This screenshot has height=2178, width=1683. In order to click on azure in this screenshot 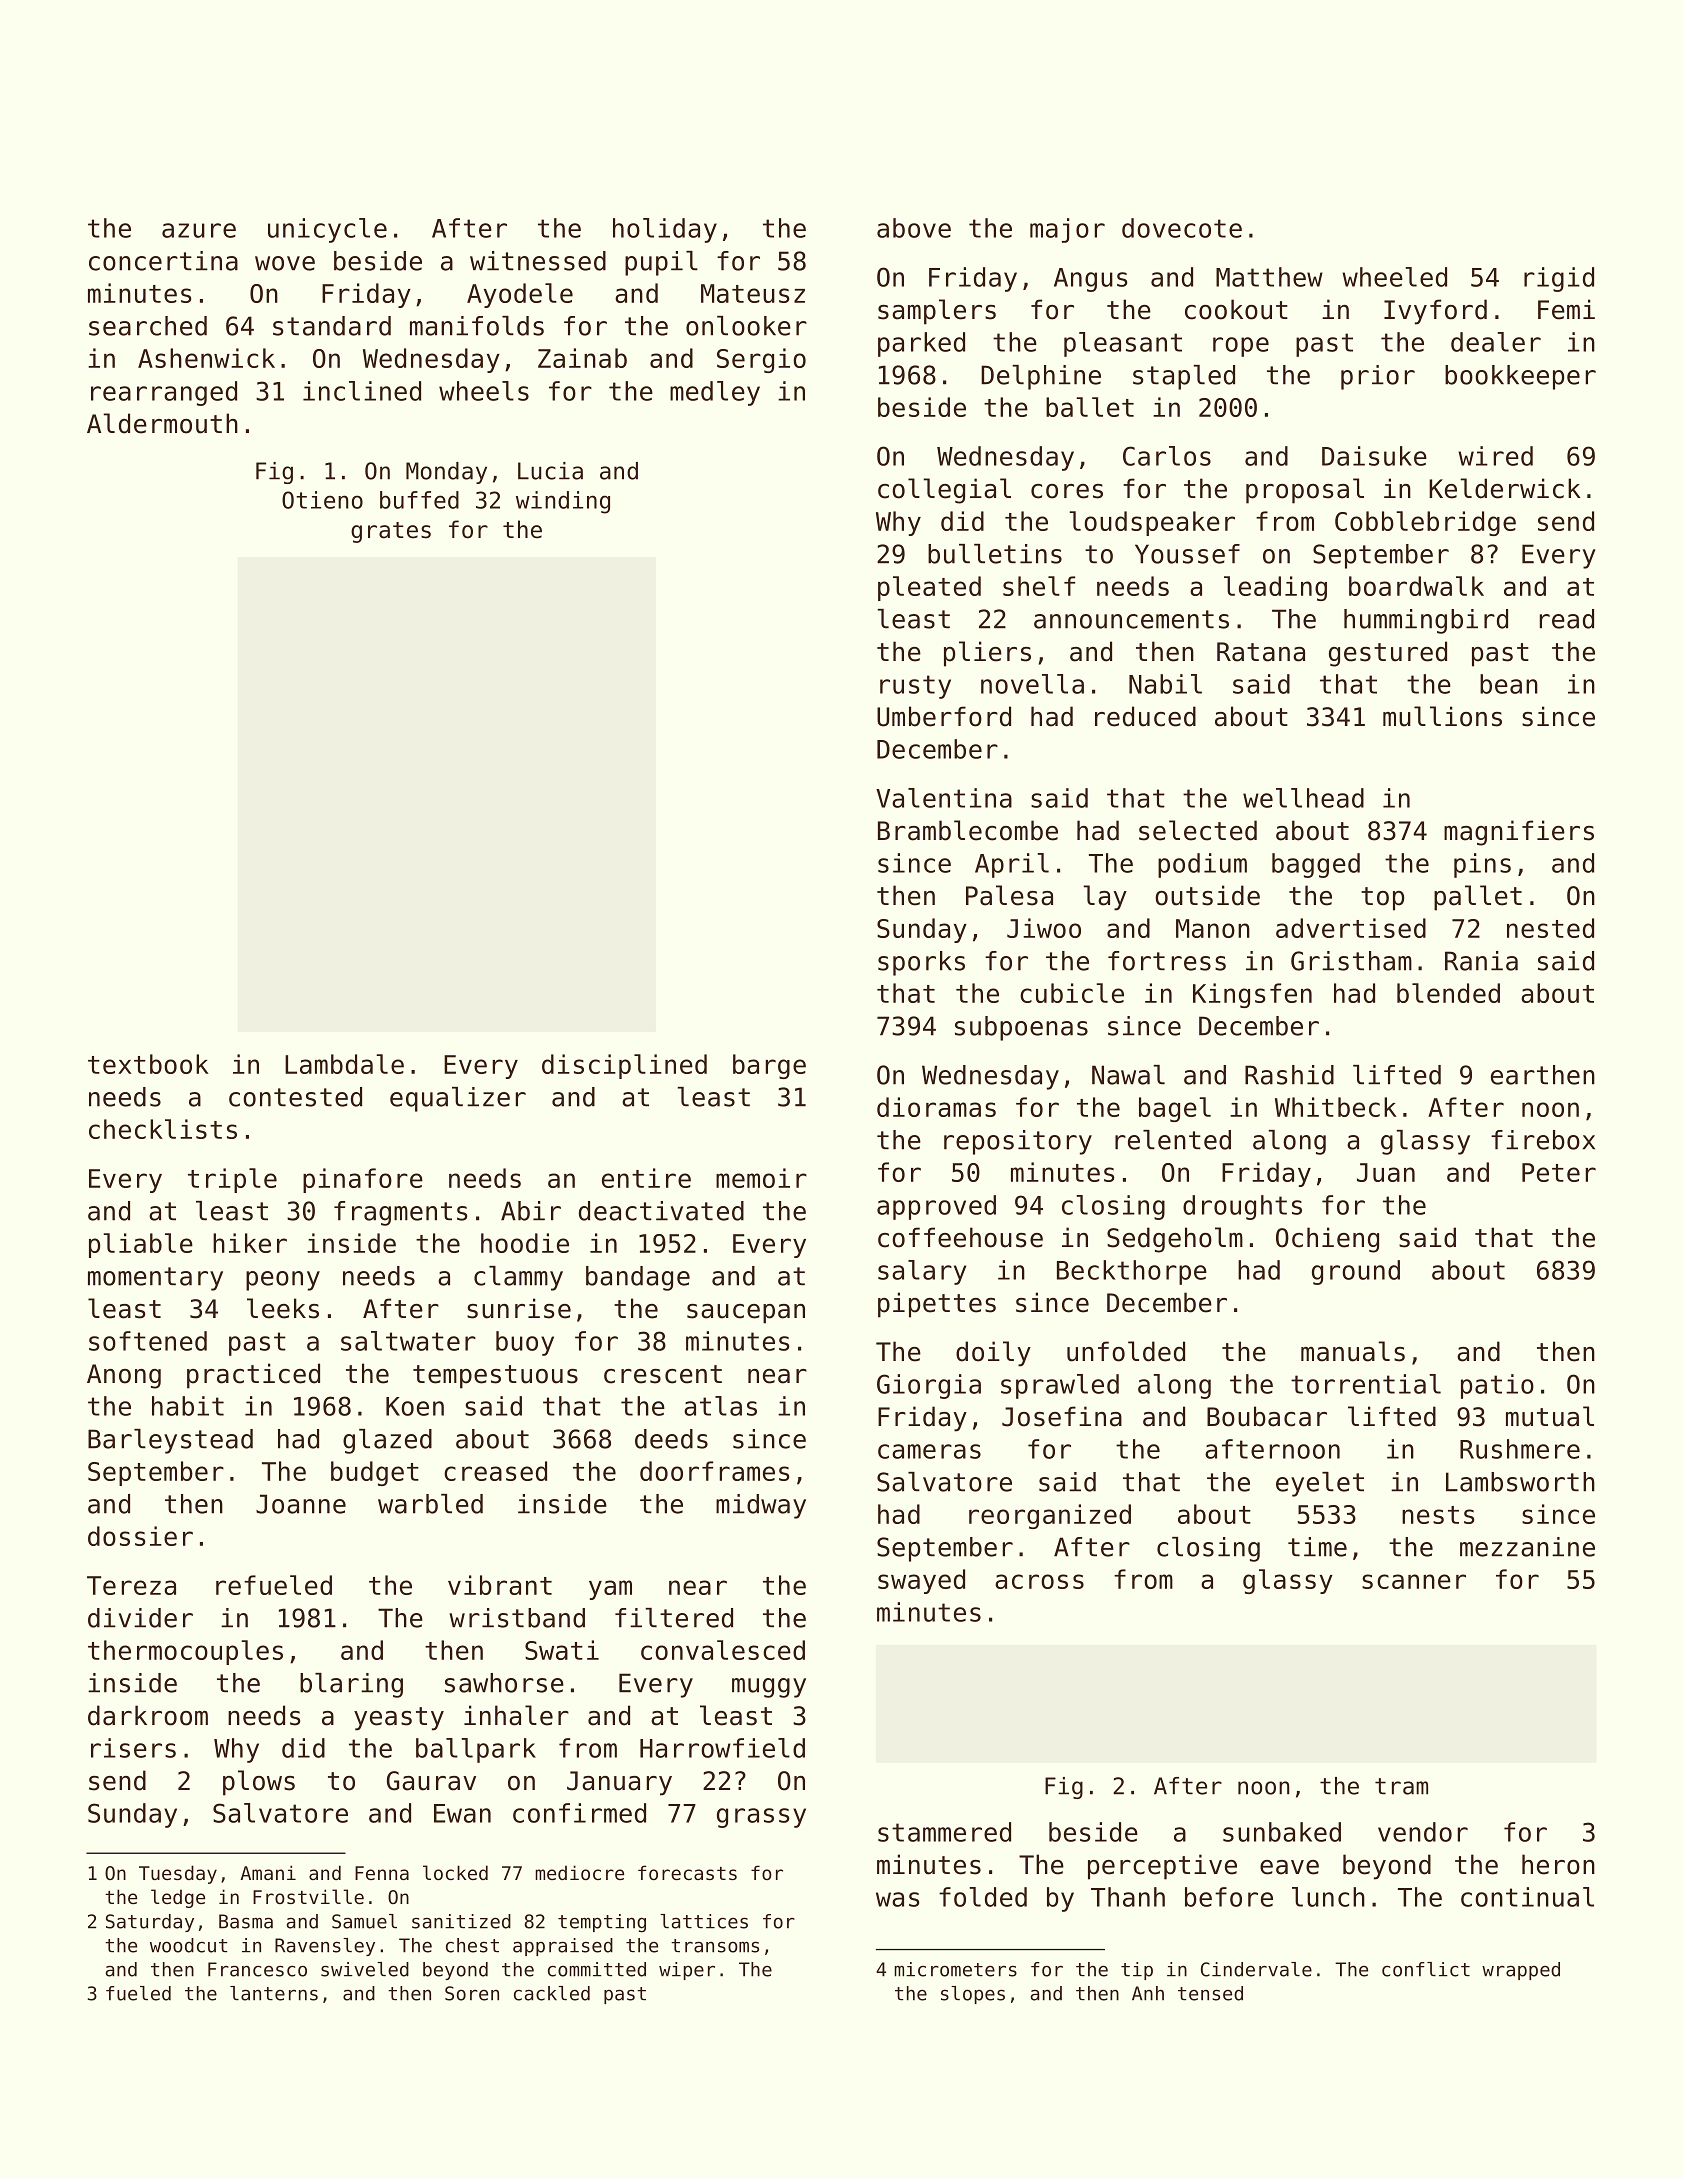, I will do `click(199, 230)`.
